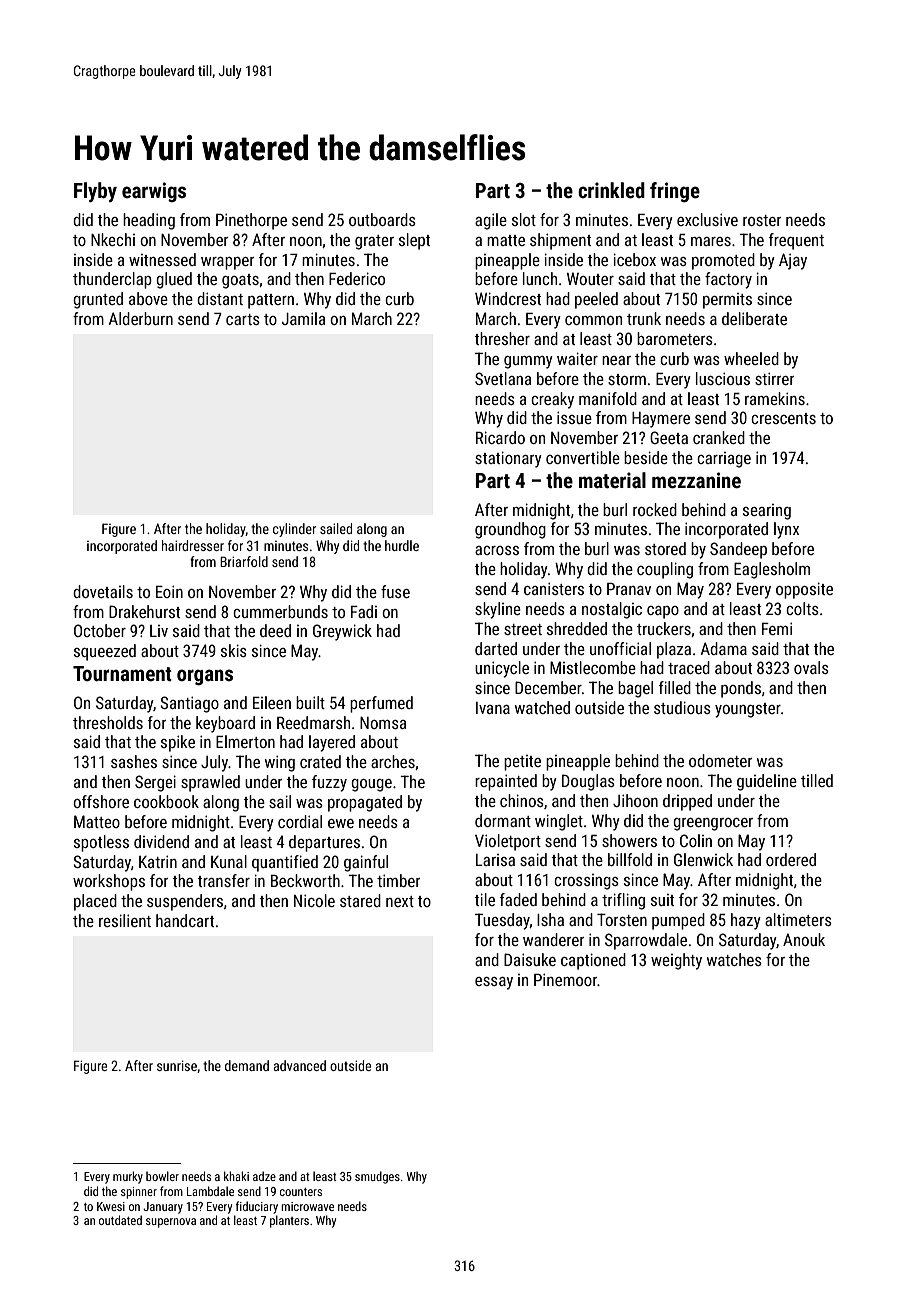 This image has height=1316, width=908. What do you see at coordinates (240, 281) in the image?
I see `goats` at bounding box center [240, 281].
